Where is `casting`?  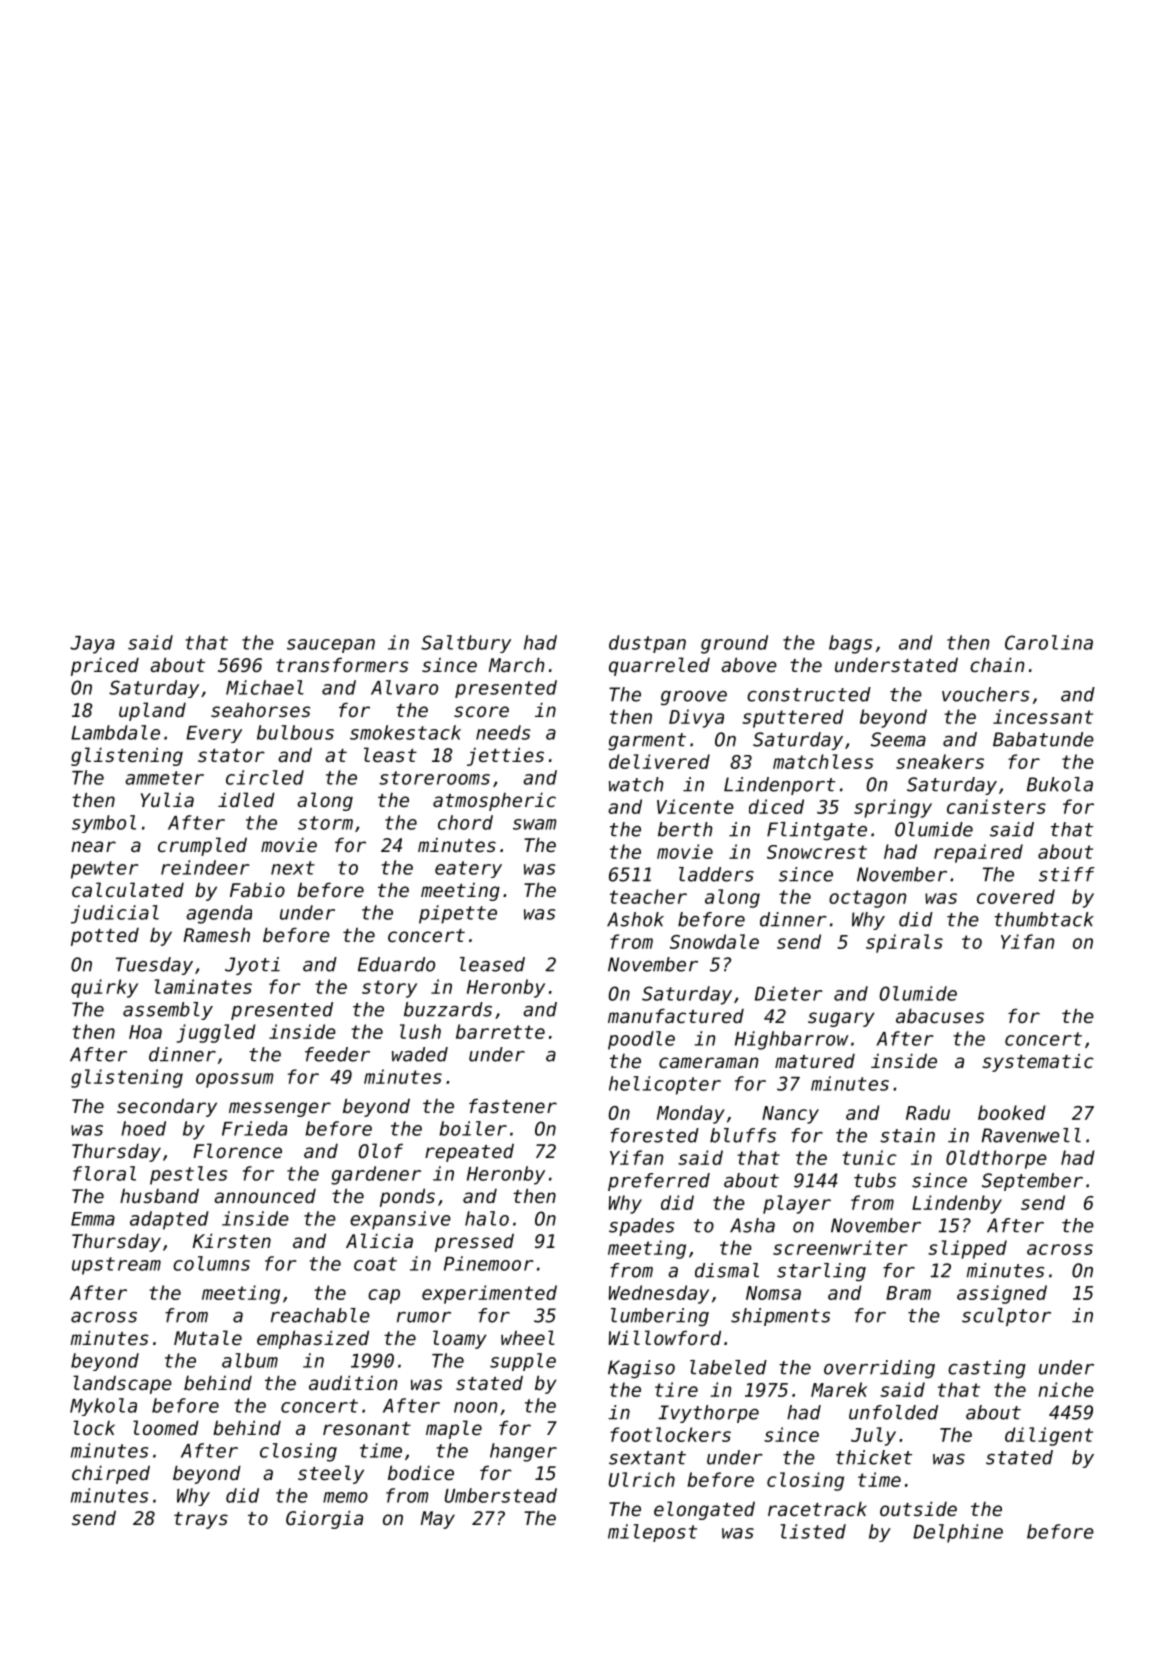 casting is located at coordinates (987, 1369).
